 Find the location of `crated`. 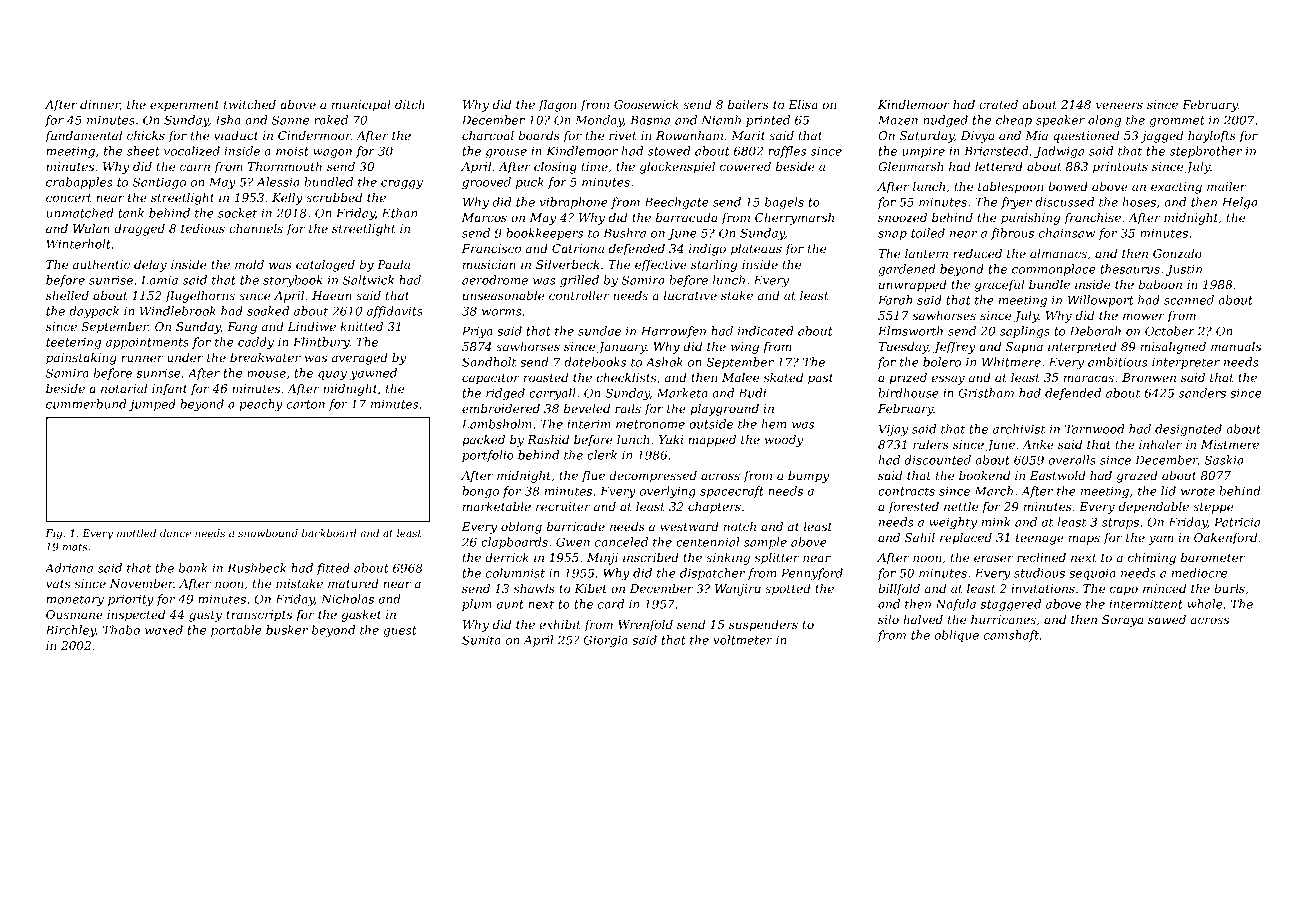

crated is located at coordinates (998, 104).
